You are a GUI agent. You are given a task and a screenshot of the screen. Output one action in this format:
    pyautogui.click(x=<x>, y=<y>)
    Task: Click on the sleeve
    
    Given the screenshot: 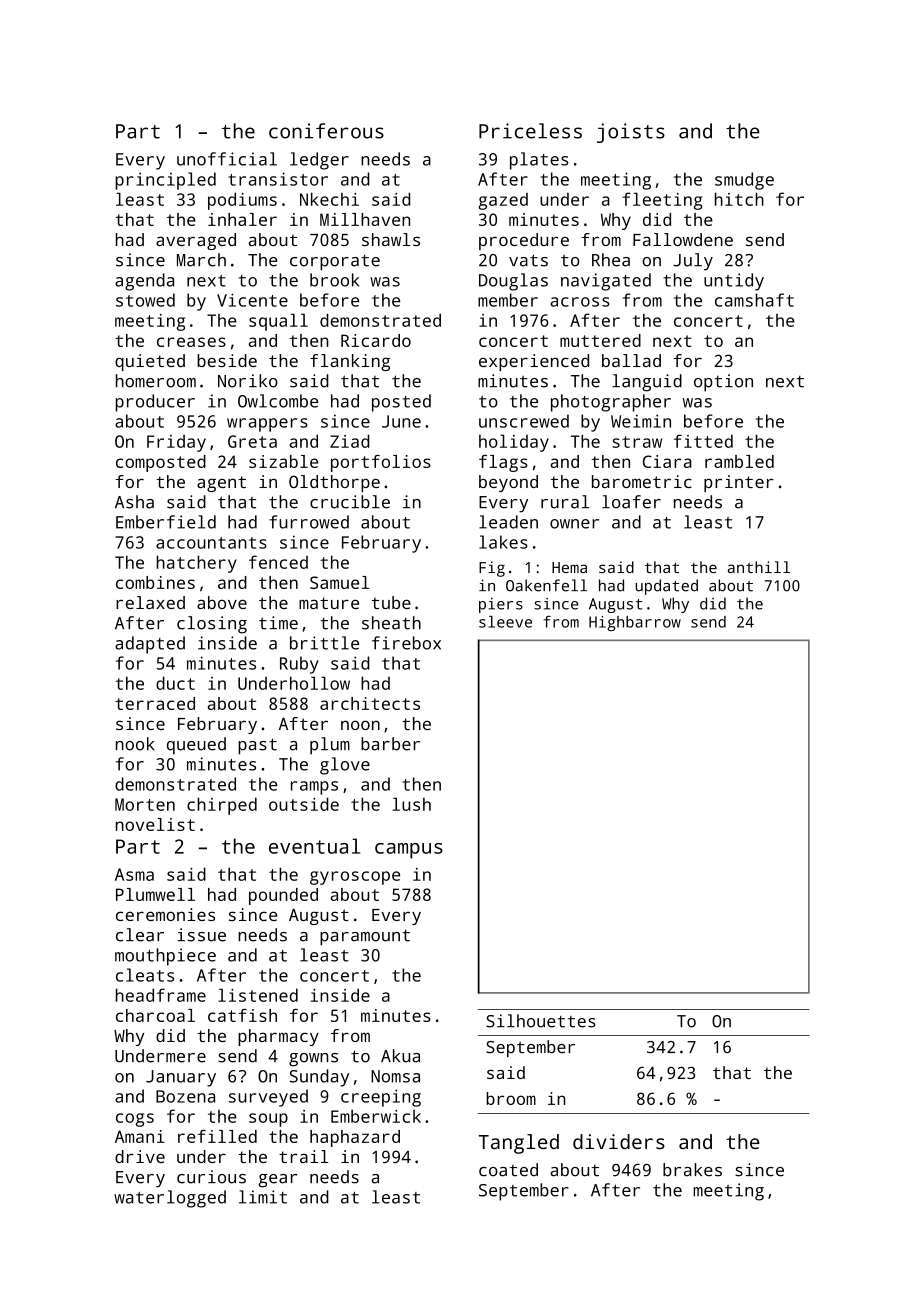 What is the action you would take?
    pyautogui.click(x=505, y=622)
